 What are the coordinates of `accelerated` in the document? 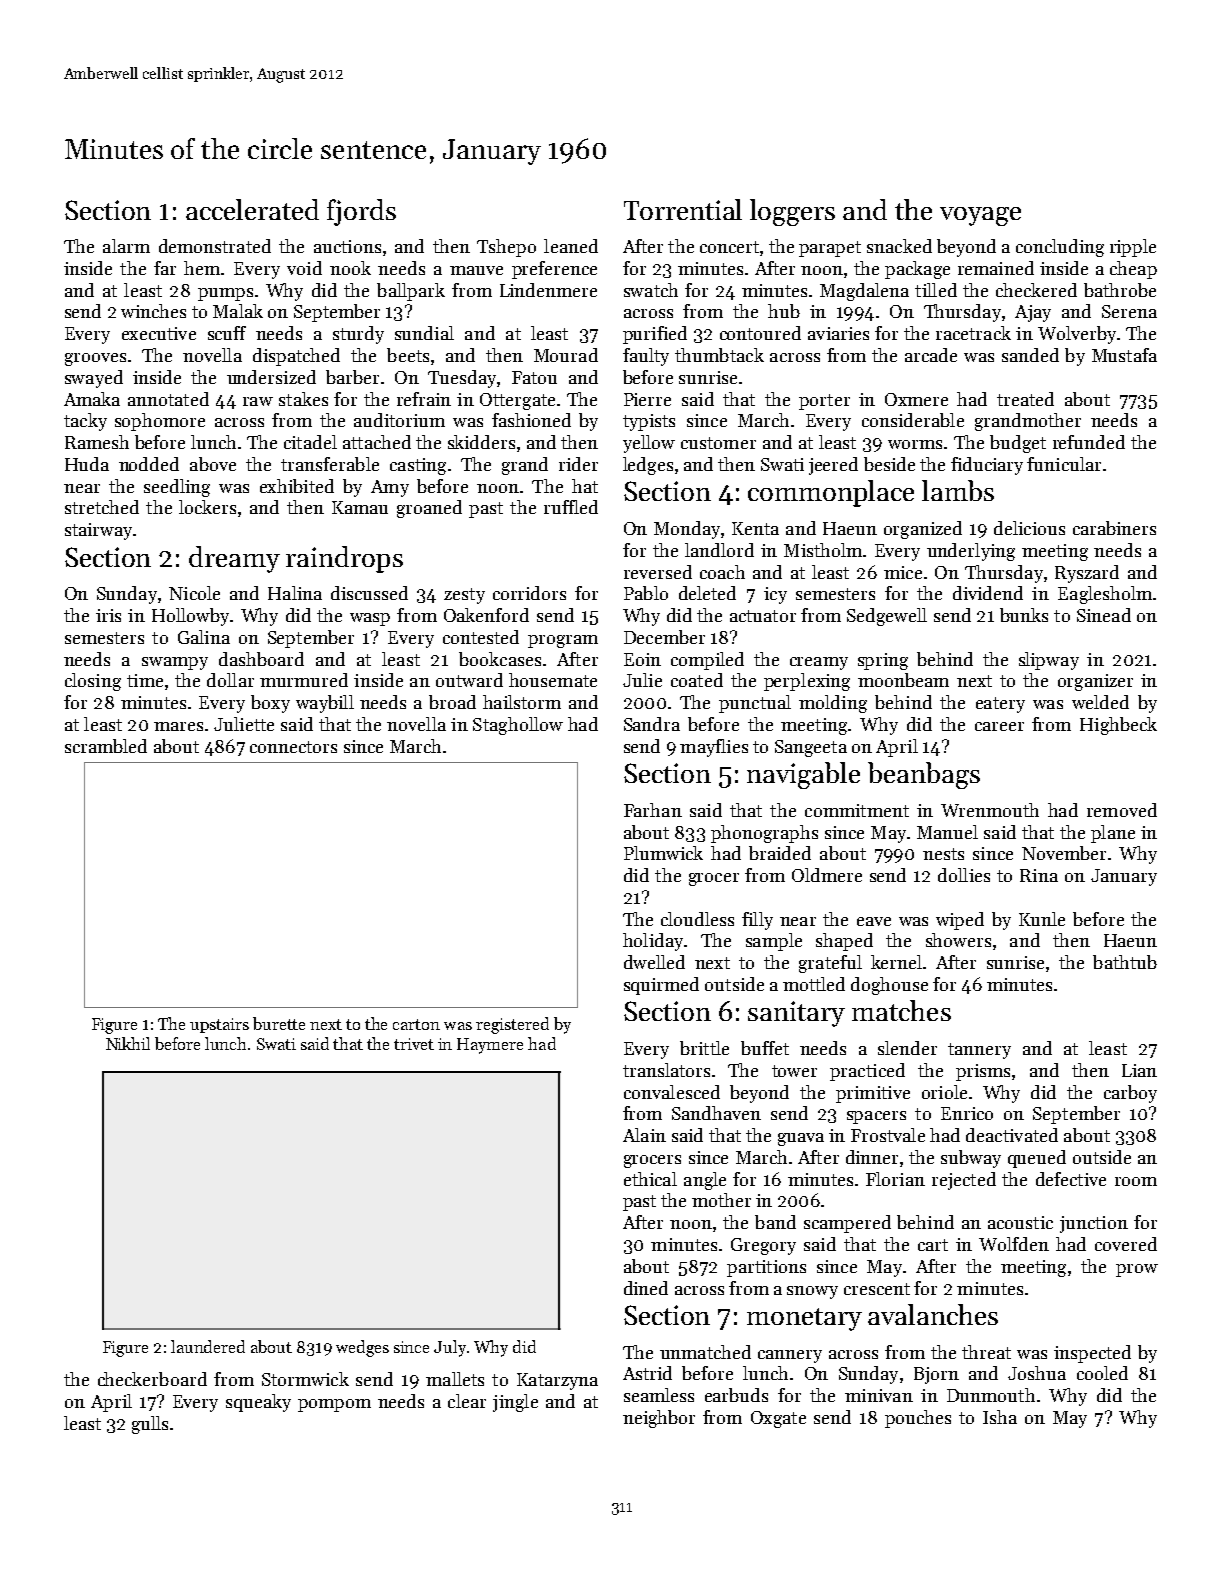 It's located at (252, 209).
